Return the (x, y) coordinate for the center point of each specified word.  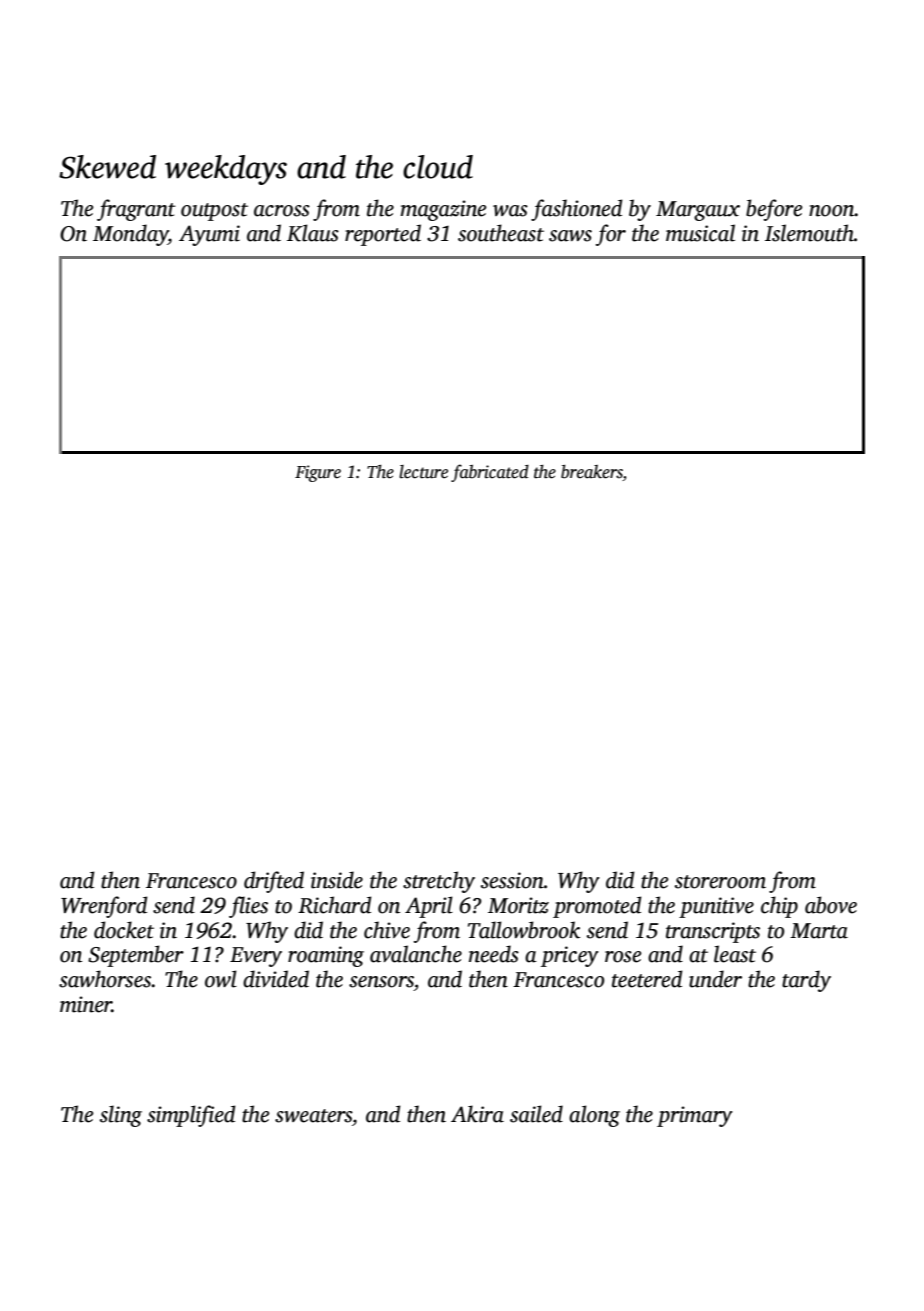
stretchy (439, 882)
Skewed (107, 167)
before (774, 210)
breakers (592, 473)
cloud (438, 167)
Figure (318, 473)
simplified (191, 1116)
